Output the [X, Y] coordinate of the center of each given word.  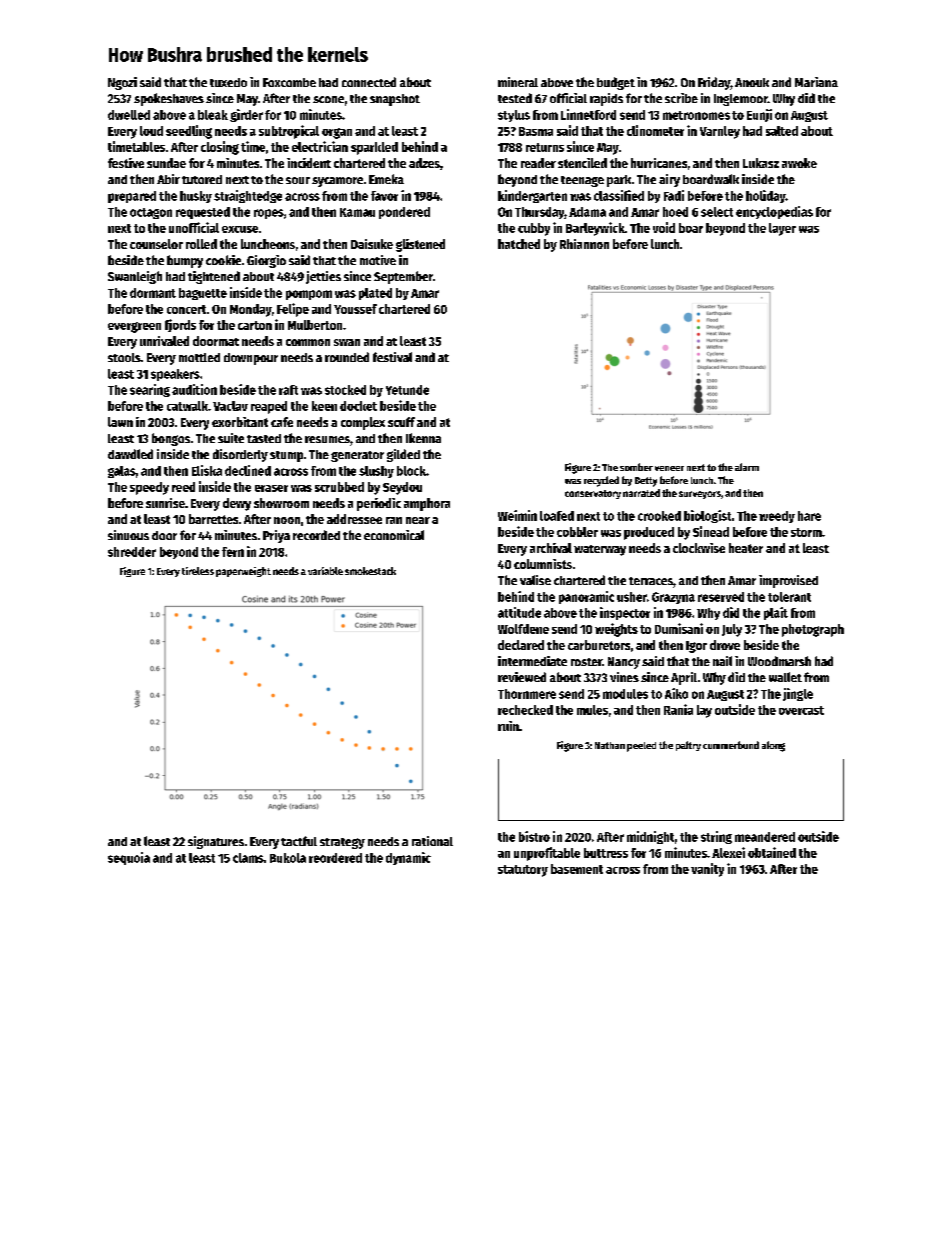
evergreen [134, 327]
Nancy [624, 663]
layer [782, 229]
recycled [601, 481]
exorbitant [240, 422]
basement [577, 869]
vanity [707, 870]
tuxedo [228, 82]
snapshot [395, 100]
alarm [747, 467]
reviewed [522, 677]
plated [375, 294]
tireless [198, 571]
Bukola [288, 858]
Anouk [752, 82]
